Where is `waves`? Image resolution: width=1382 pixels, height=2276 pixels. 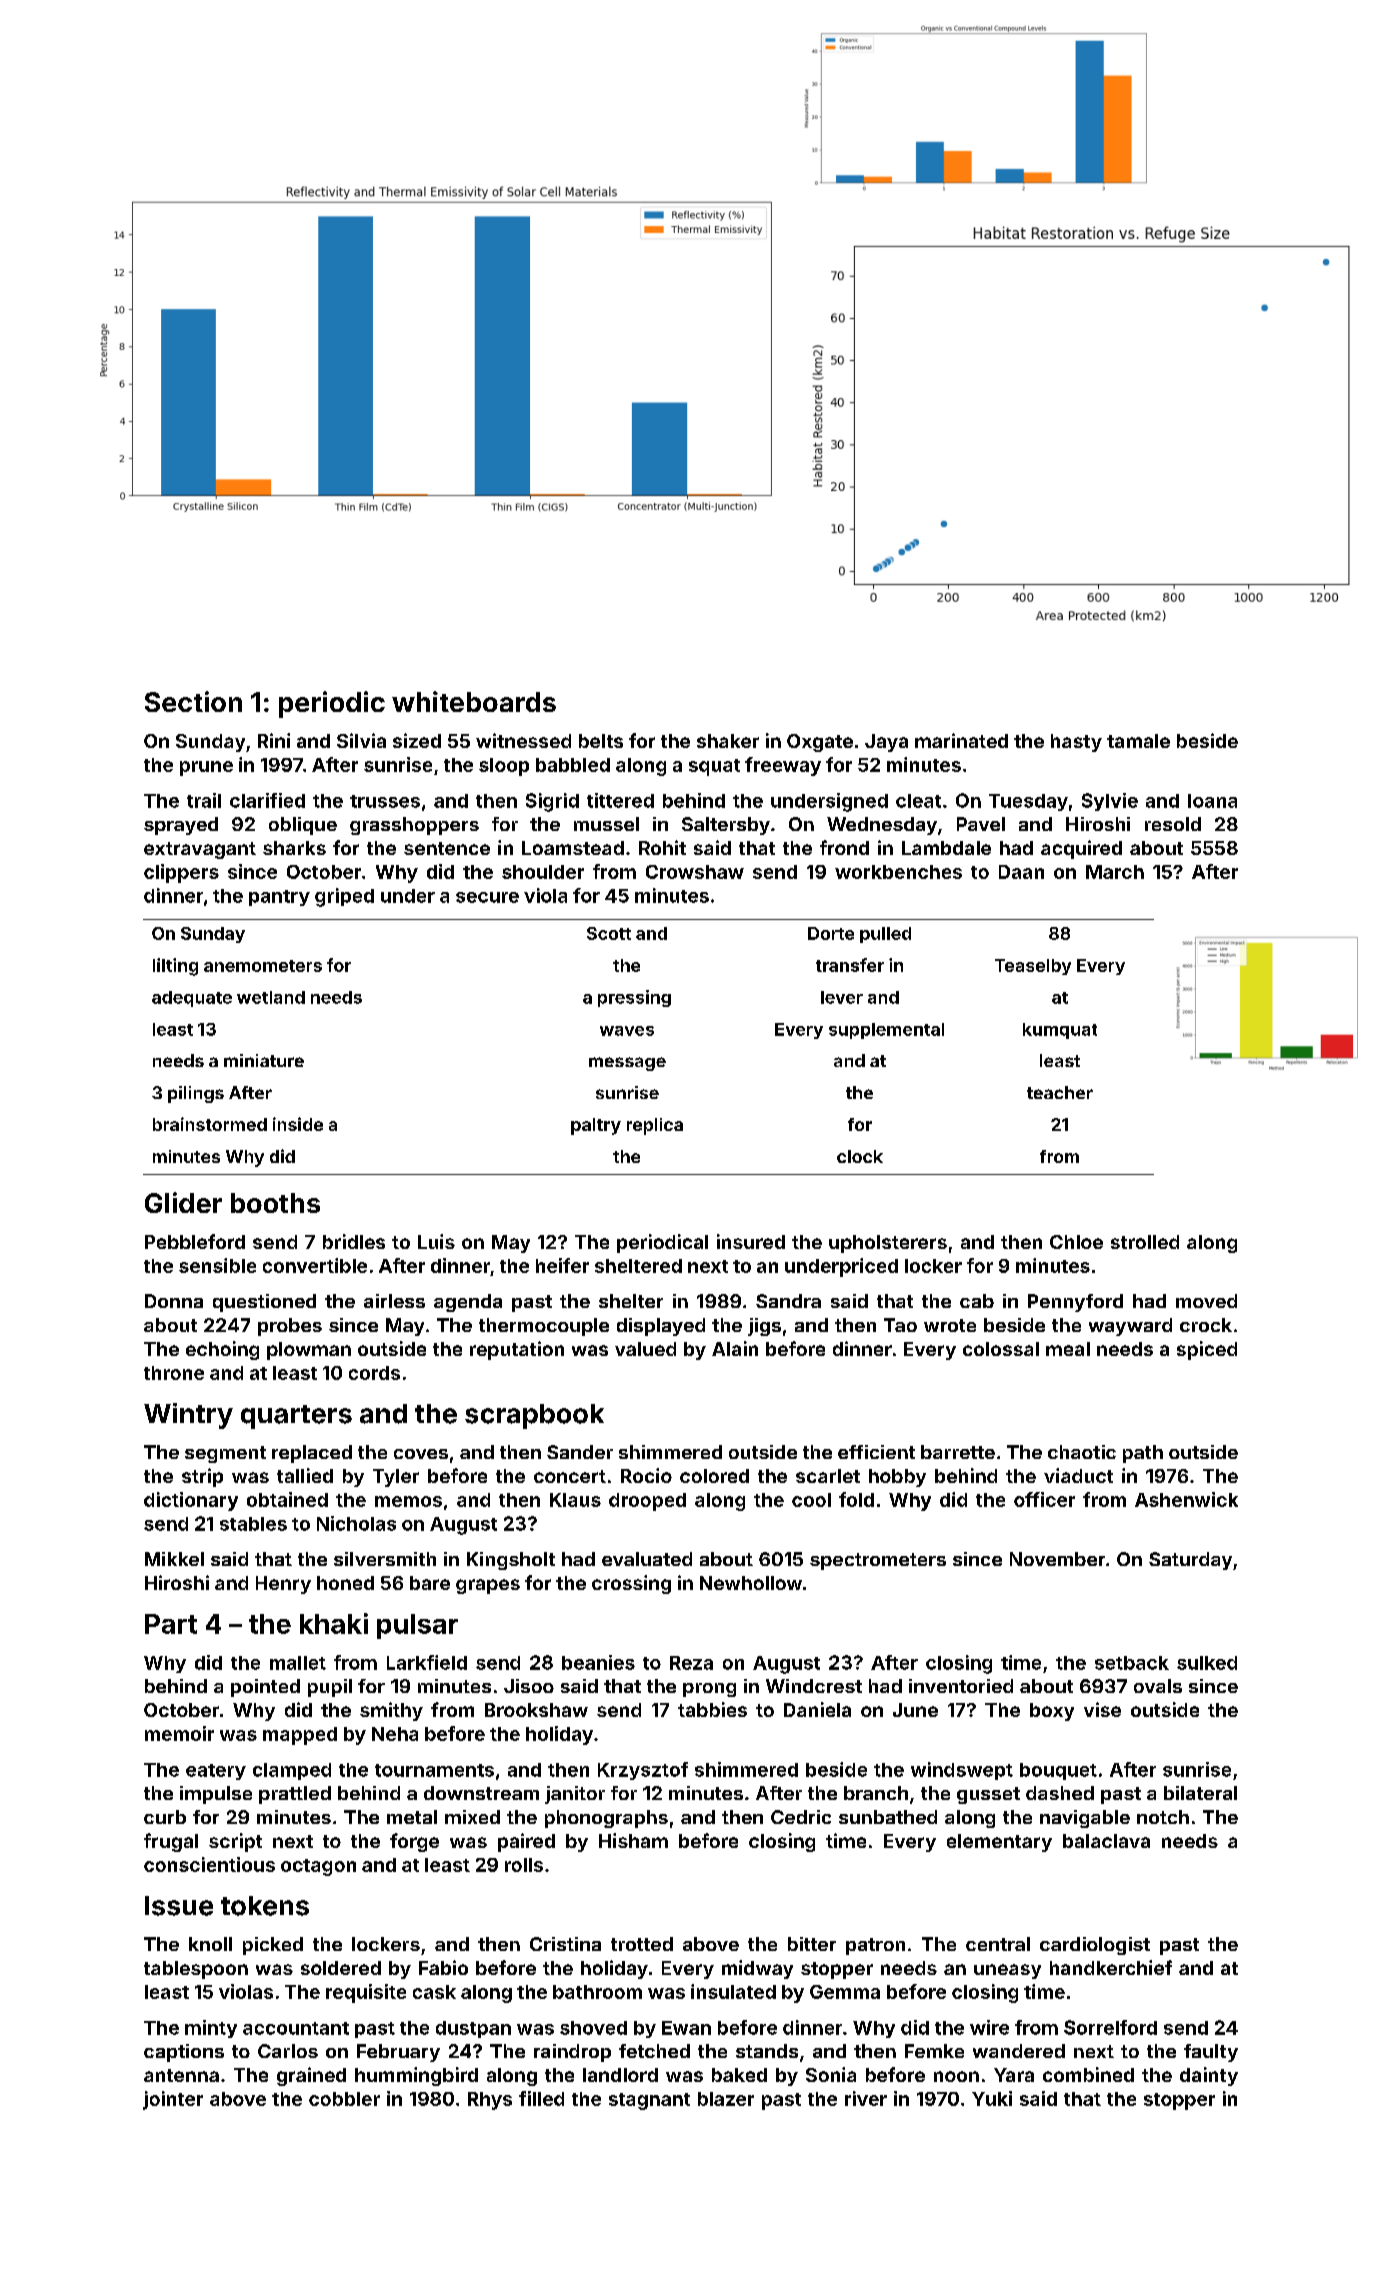 waves is located at coordinates (627, 1031).
